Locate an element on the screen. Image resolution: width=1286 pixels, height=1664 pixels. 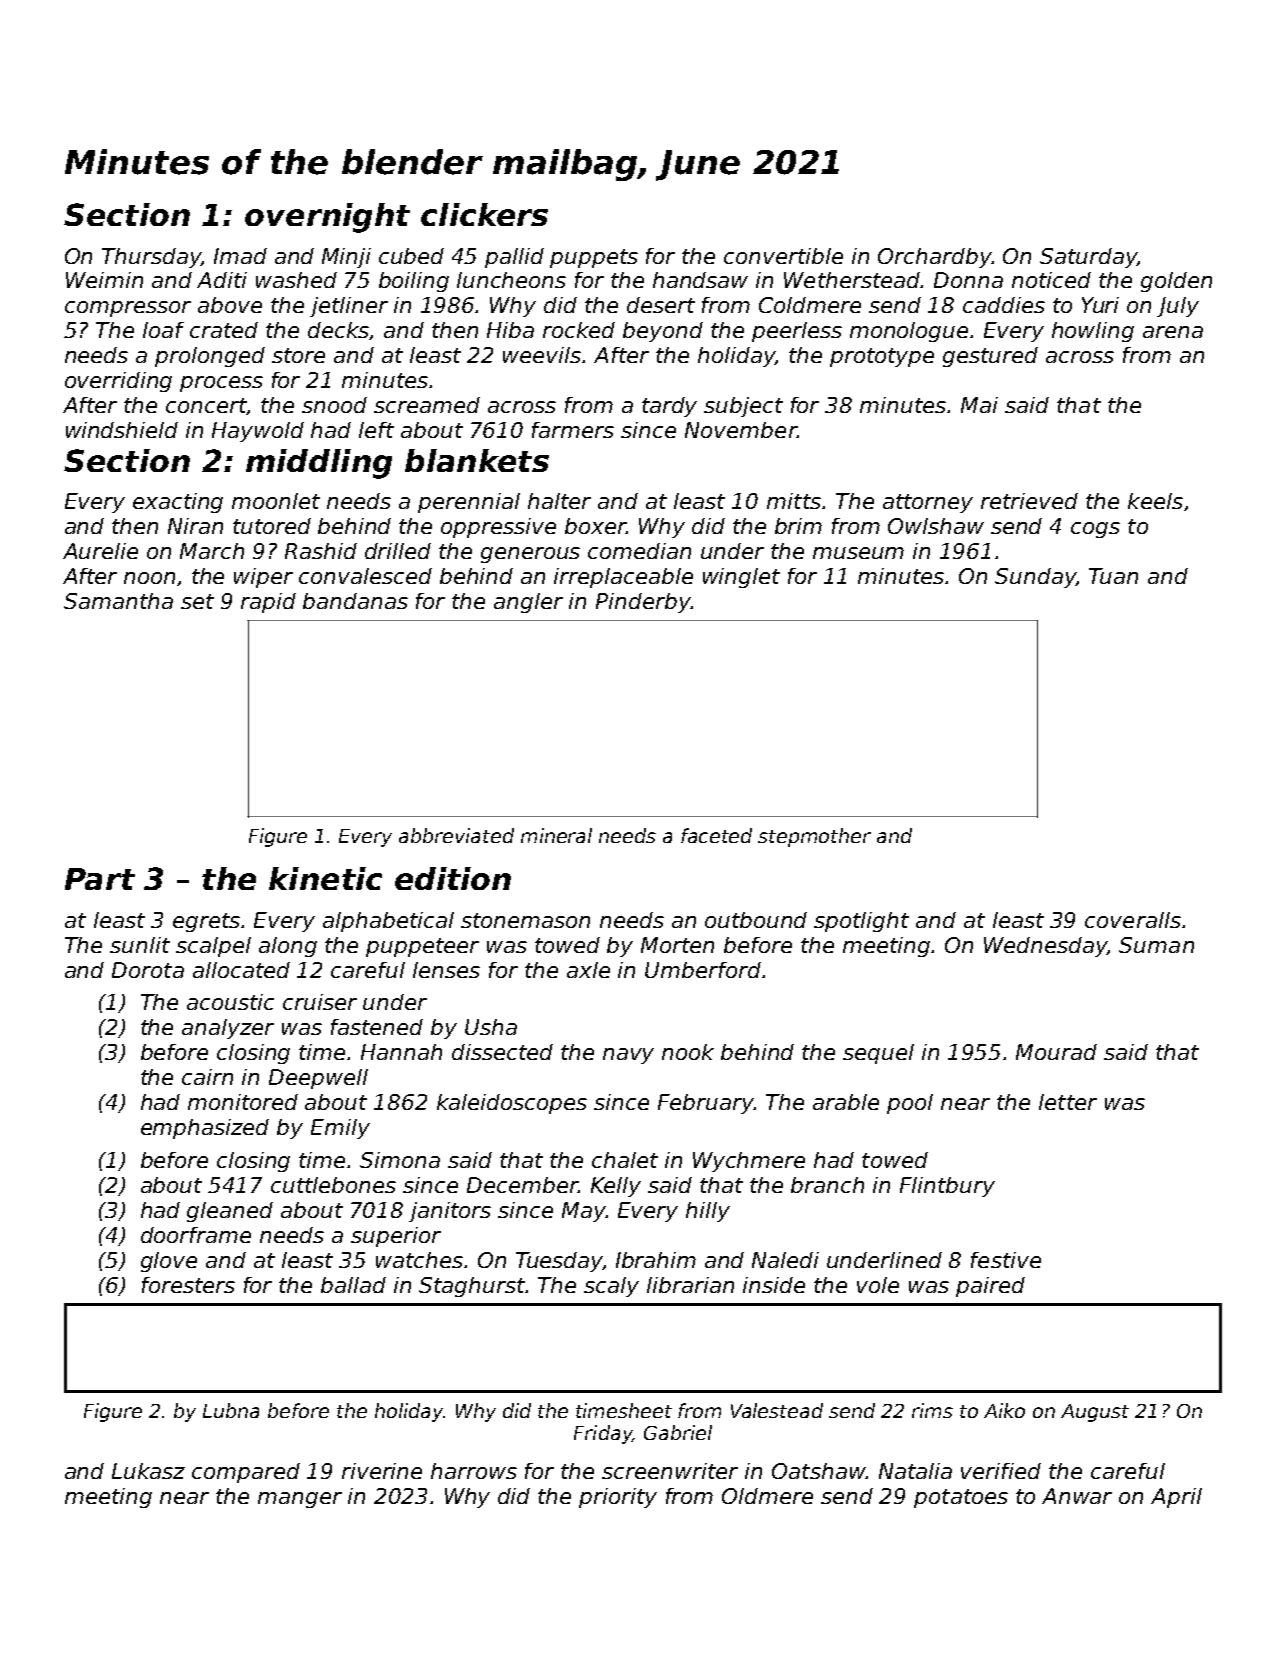
Lukasz is located at coordinates (148, 1471).
